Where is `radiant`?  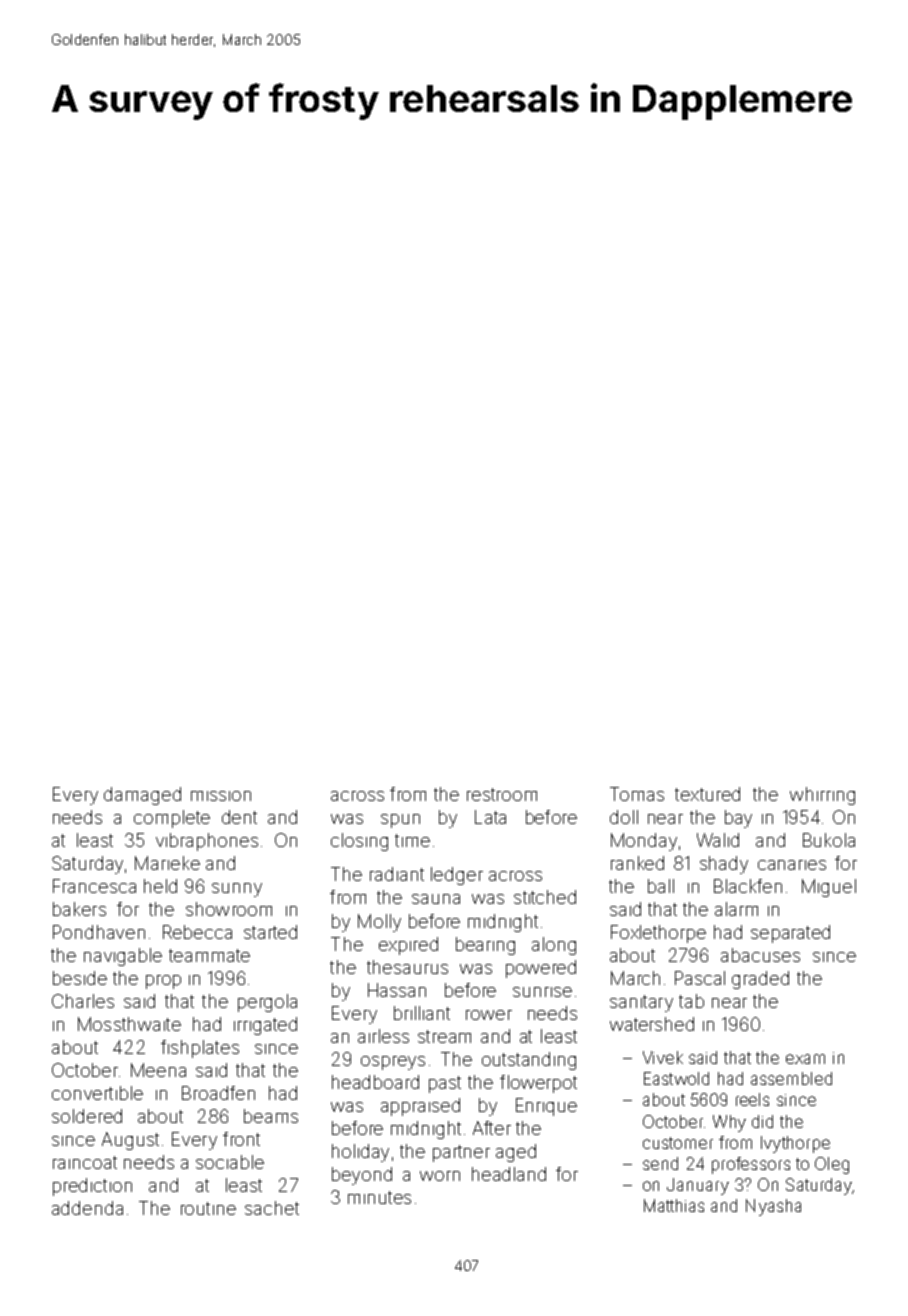
radiant is located at coordinates (397, 874).
